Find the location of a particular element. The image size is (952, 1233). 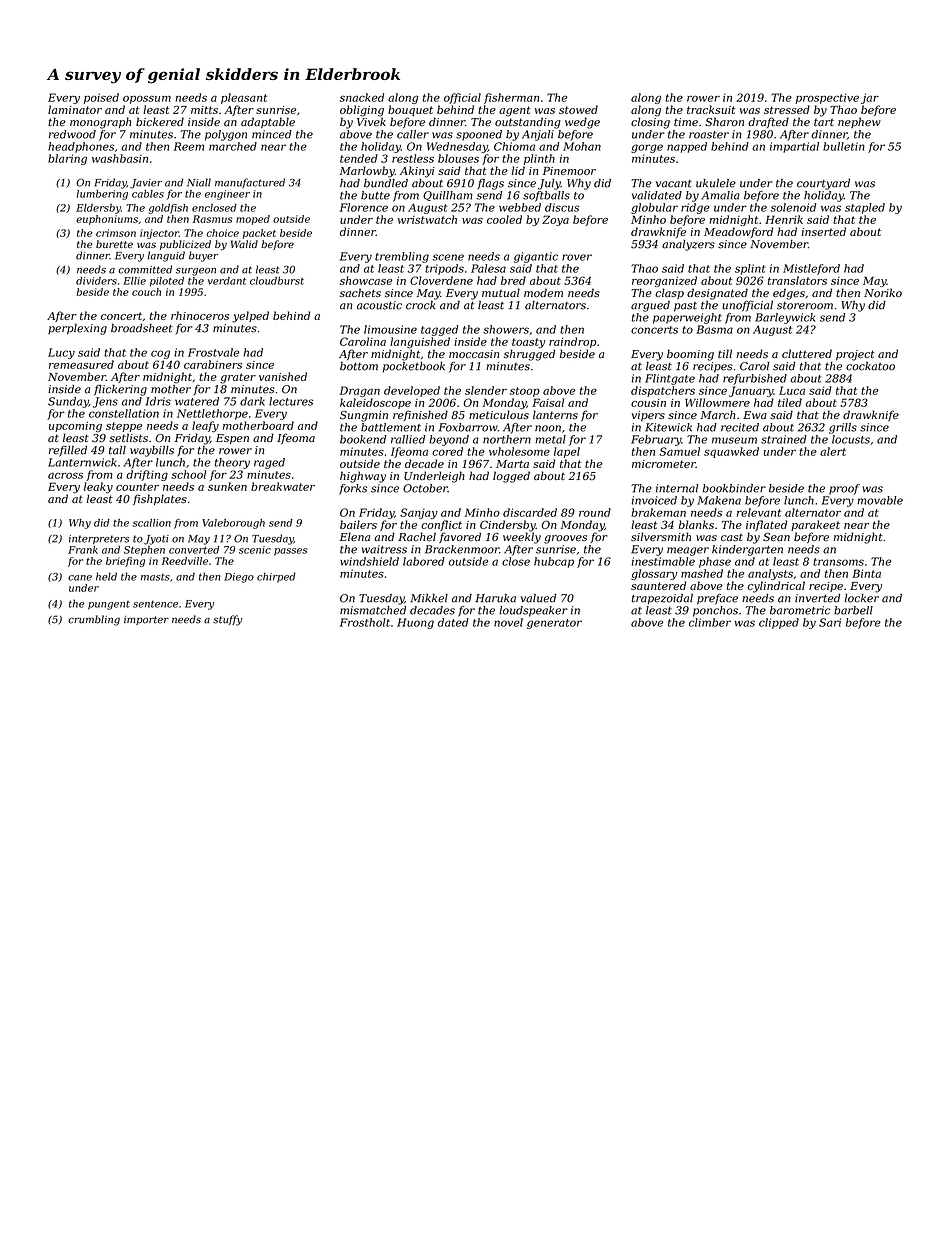

Idris is located at coordinates (158, 401).
